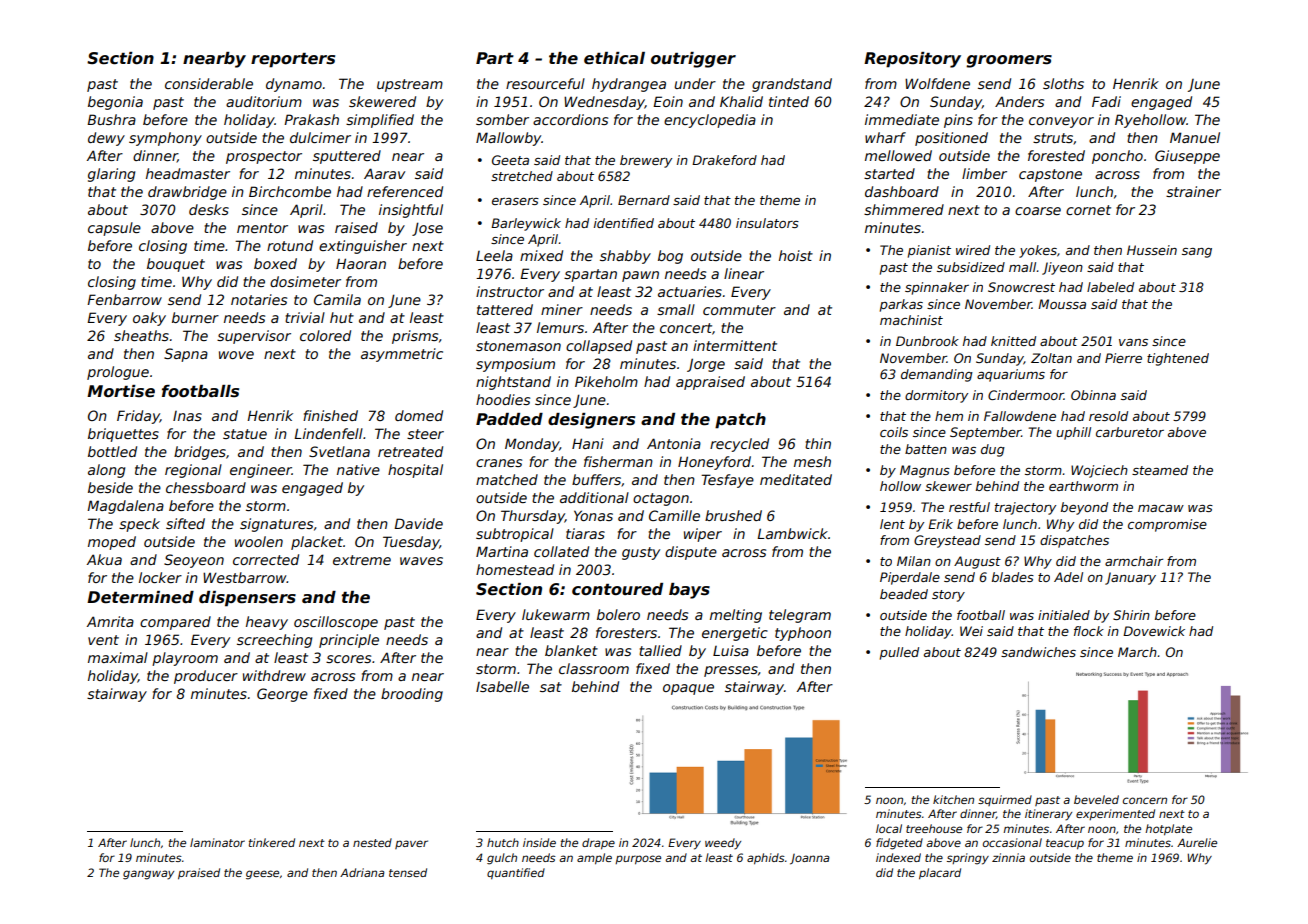 This page has width=1308, height=924. What do you see at coordinates (293, 60) in the page?
I see `reporters` at bounding box center [293, 60].
